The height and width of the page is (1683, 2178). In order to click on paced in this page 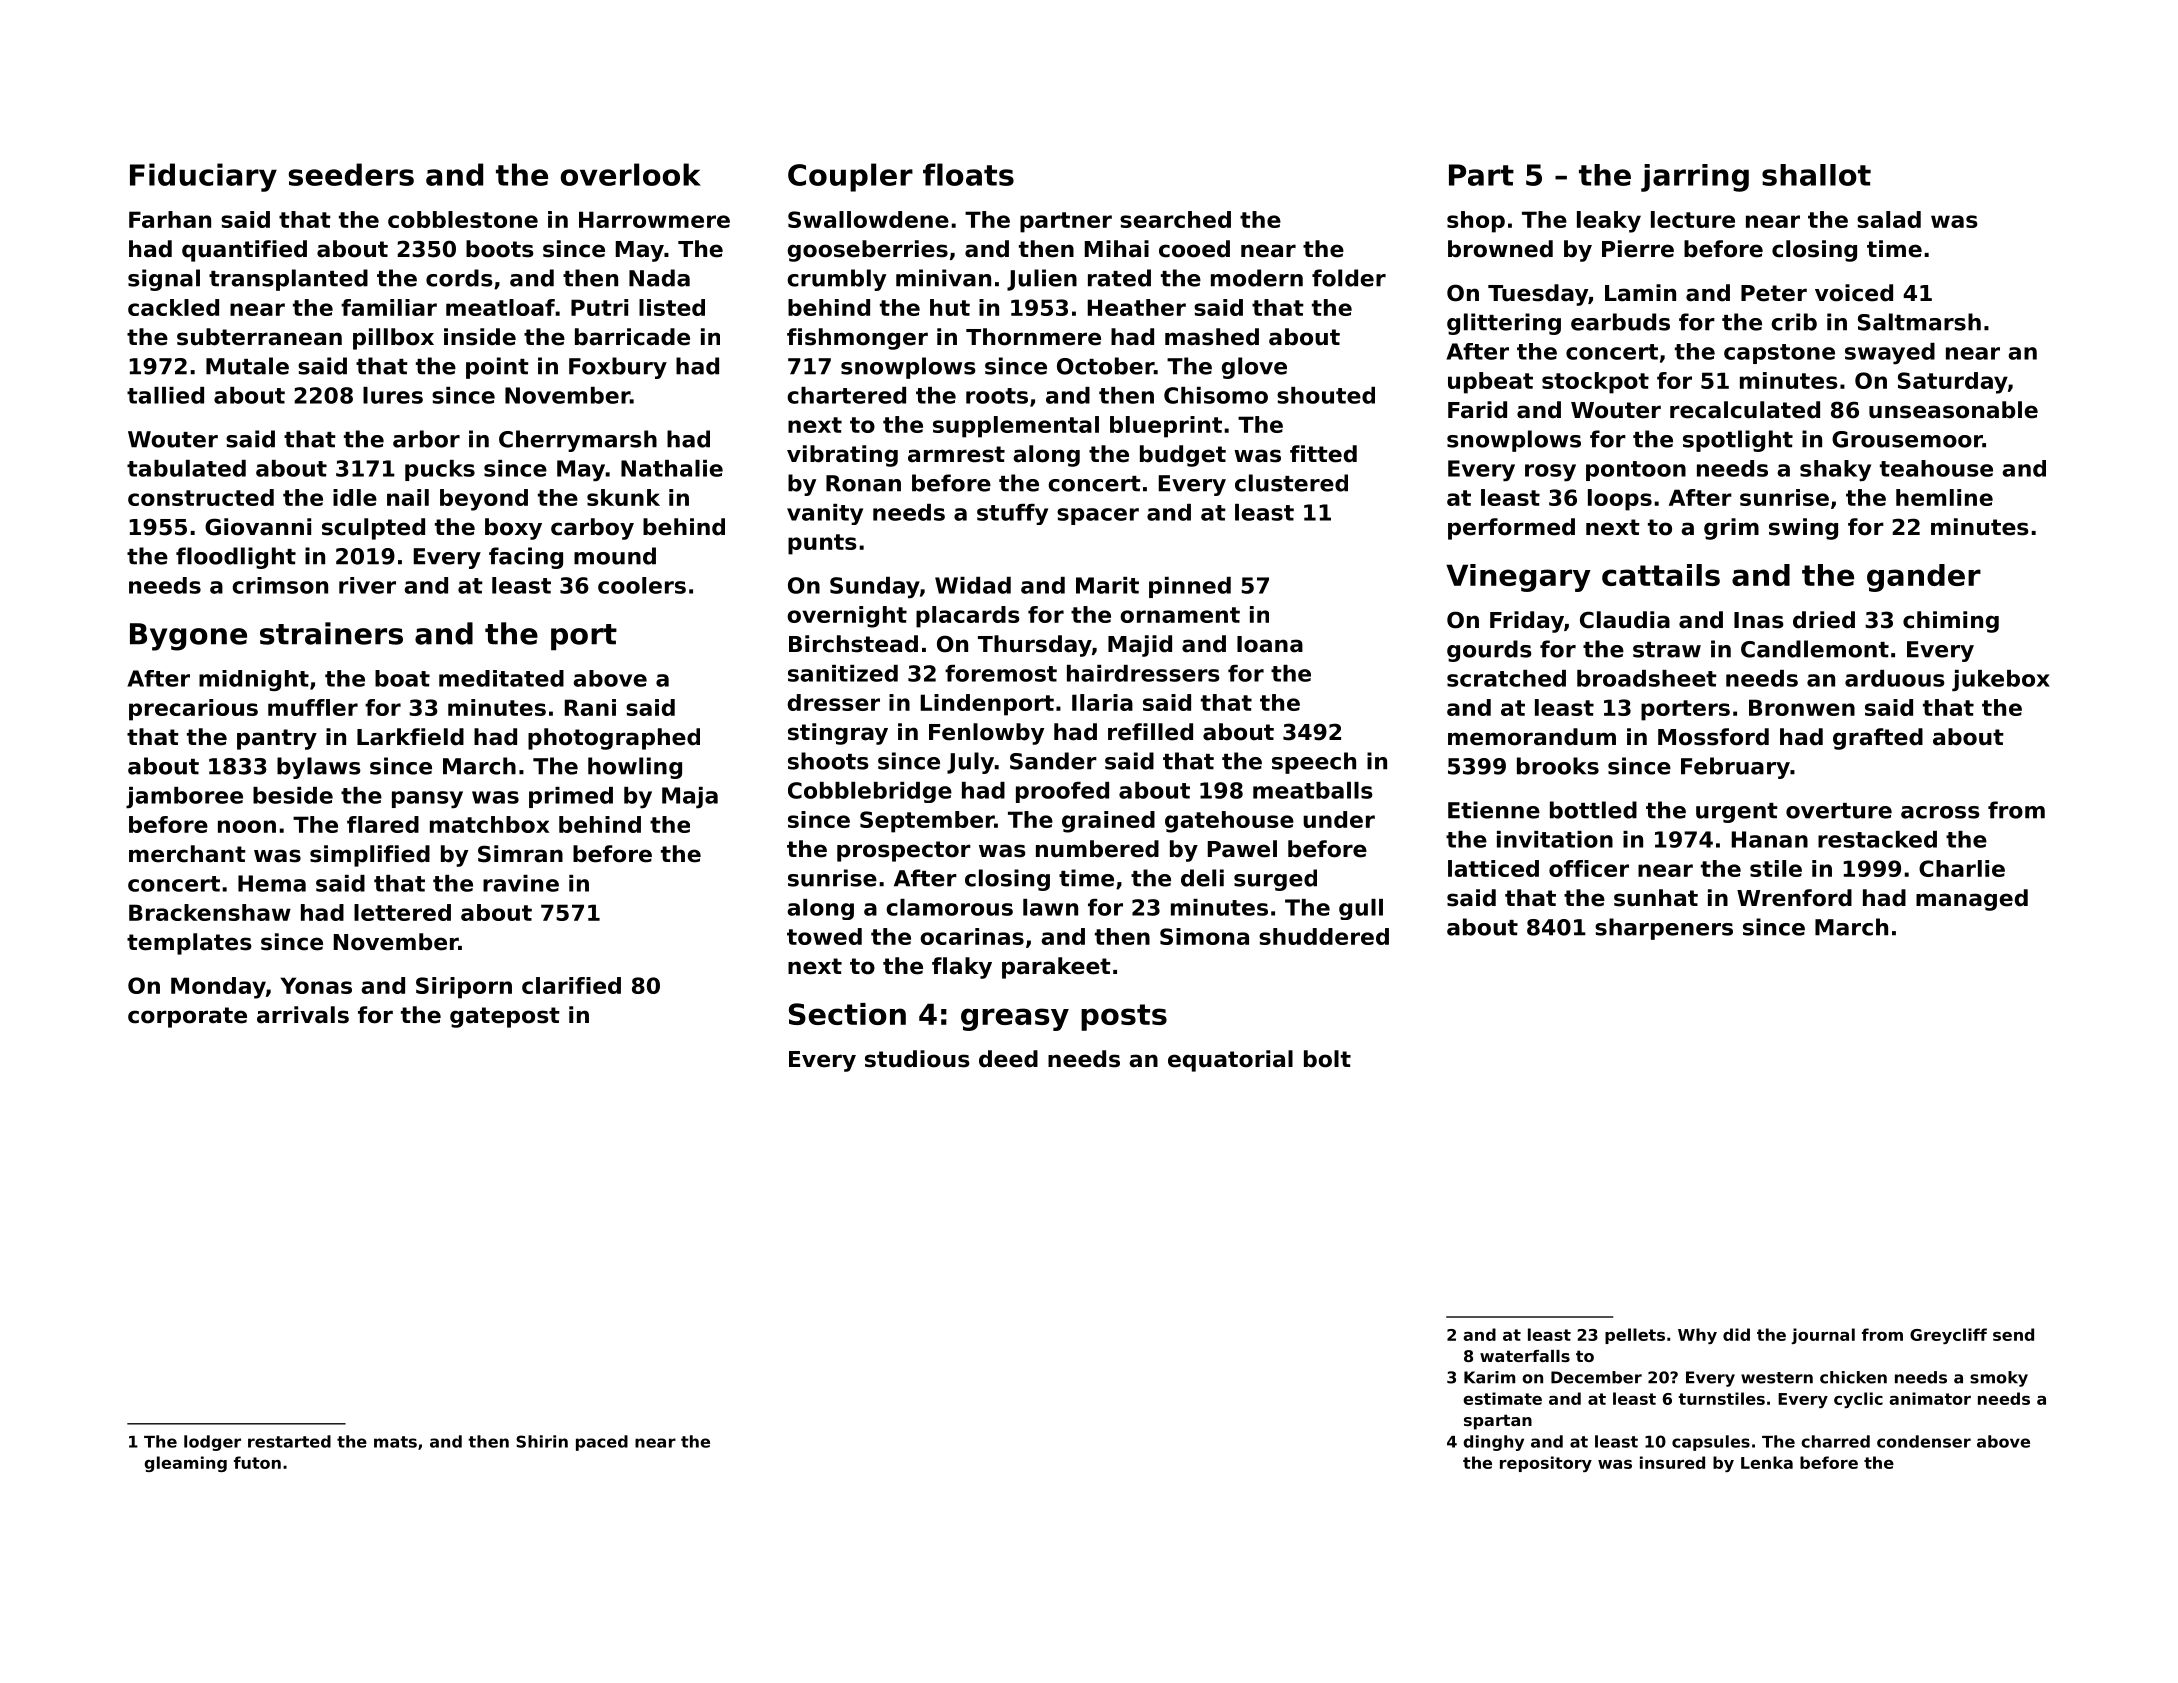, I will do `click(602, 1443)`.
